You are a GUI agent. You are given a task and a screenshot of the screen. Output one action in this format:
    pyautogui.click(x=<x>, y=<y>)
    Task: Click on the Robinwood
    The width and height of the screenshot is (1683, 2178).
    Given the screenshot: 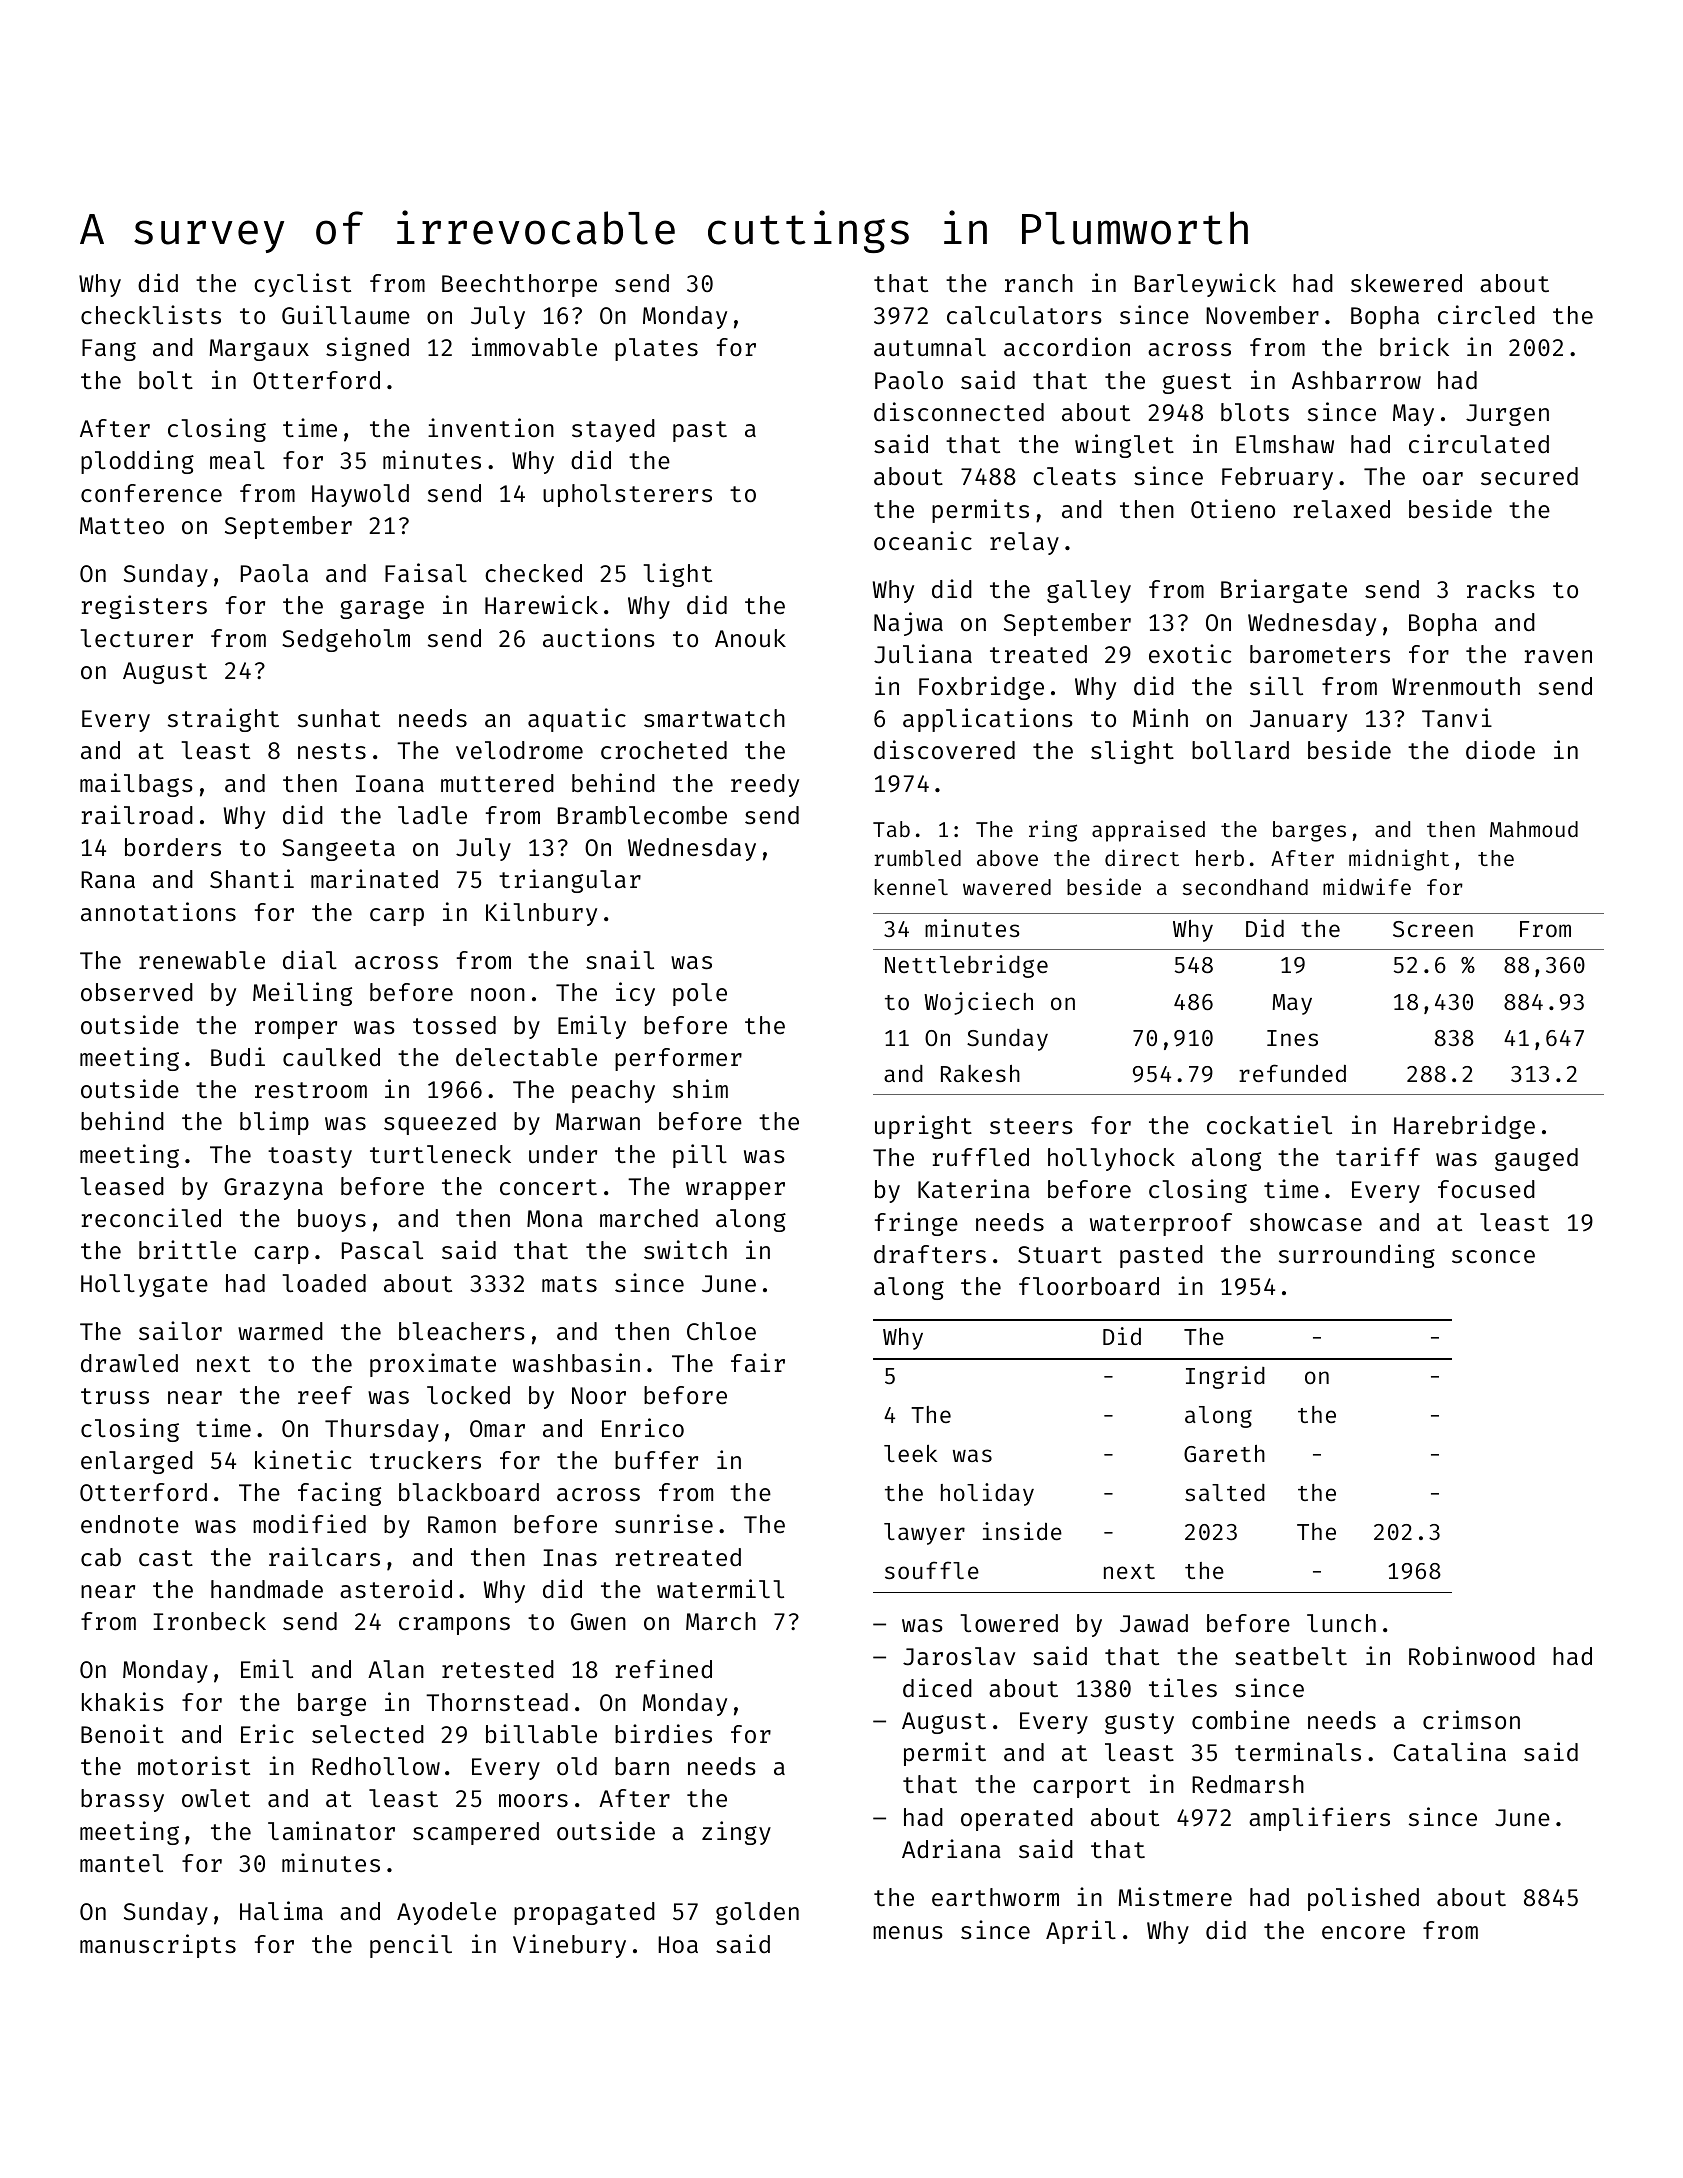 What is the action you would take?
    pyautogui.click(x=1472, y=1655)
